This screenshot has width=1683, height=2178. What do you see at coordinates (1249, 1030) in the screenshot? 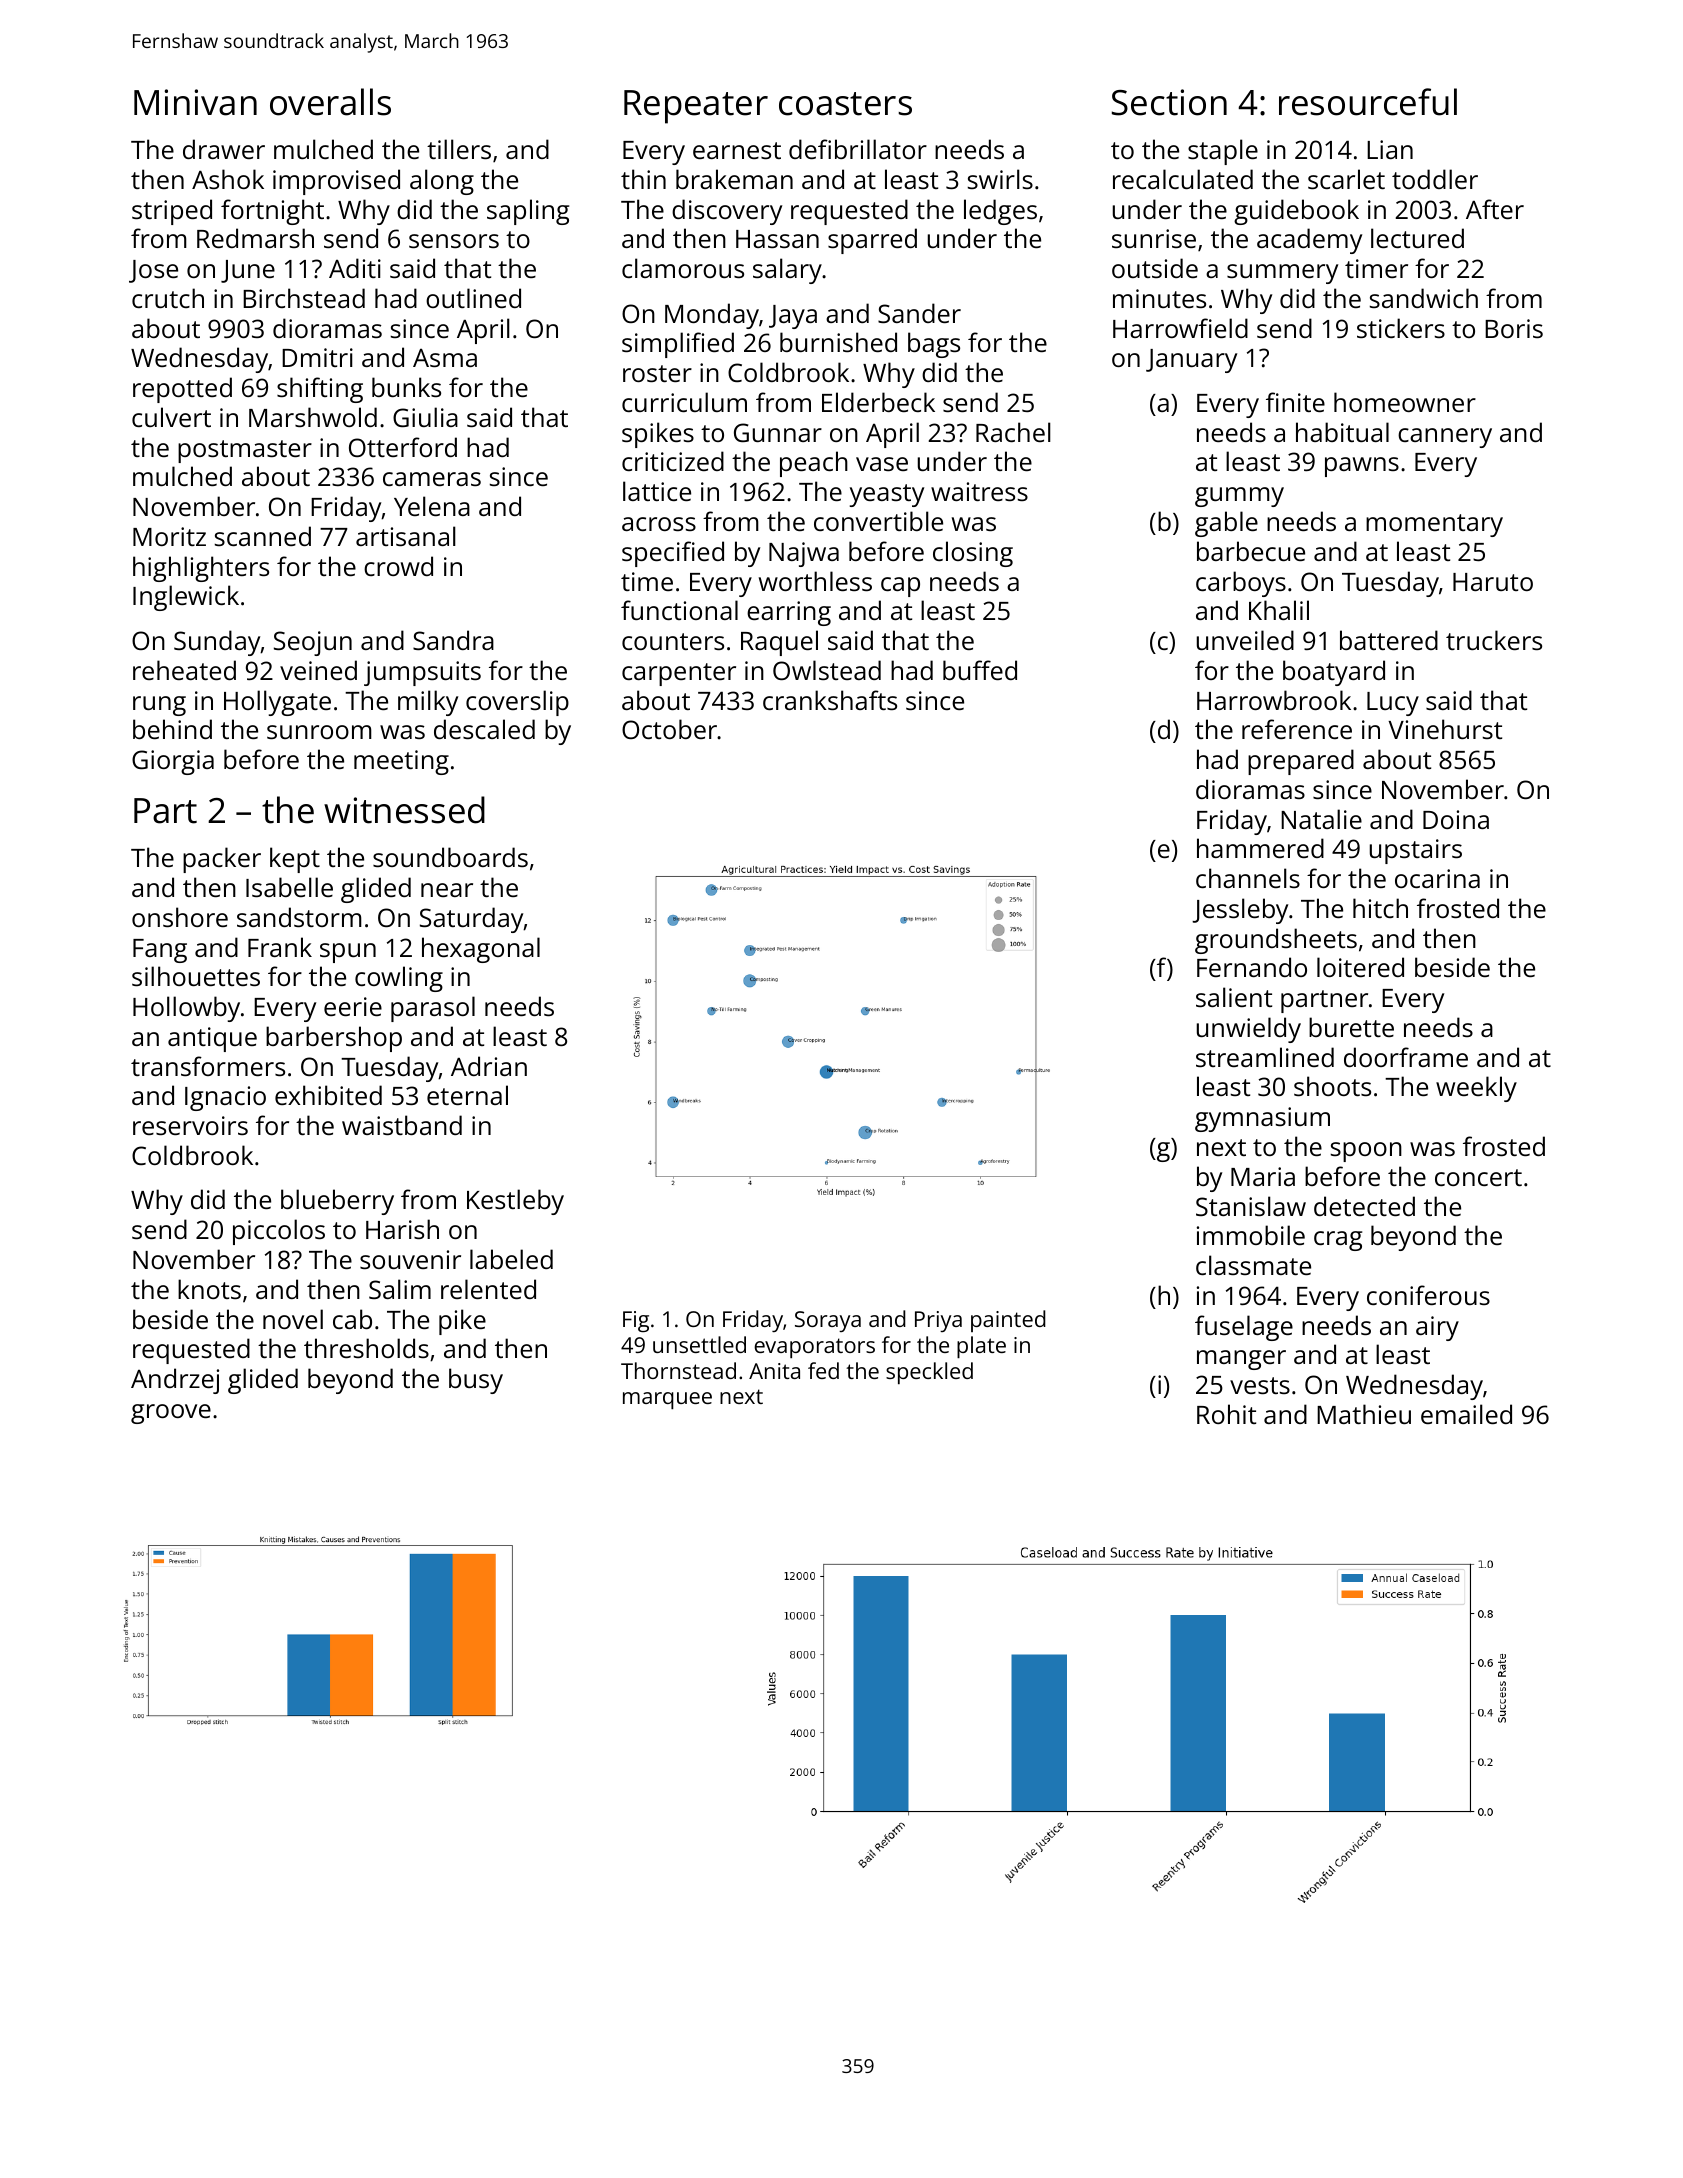
I see `unwieldy` at bounding box center [1249, 1030].
